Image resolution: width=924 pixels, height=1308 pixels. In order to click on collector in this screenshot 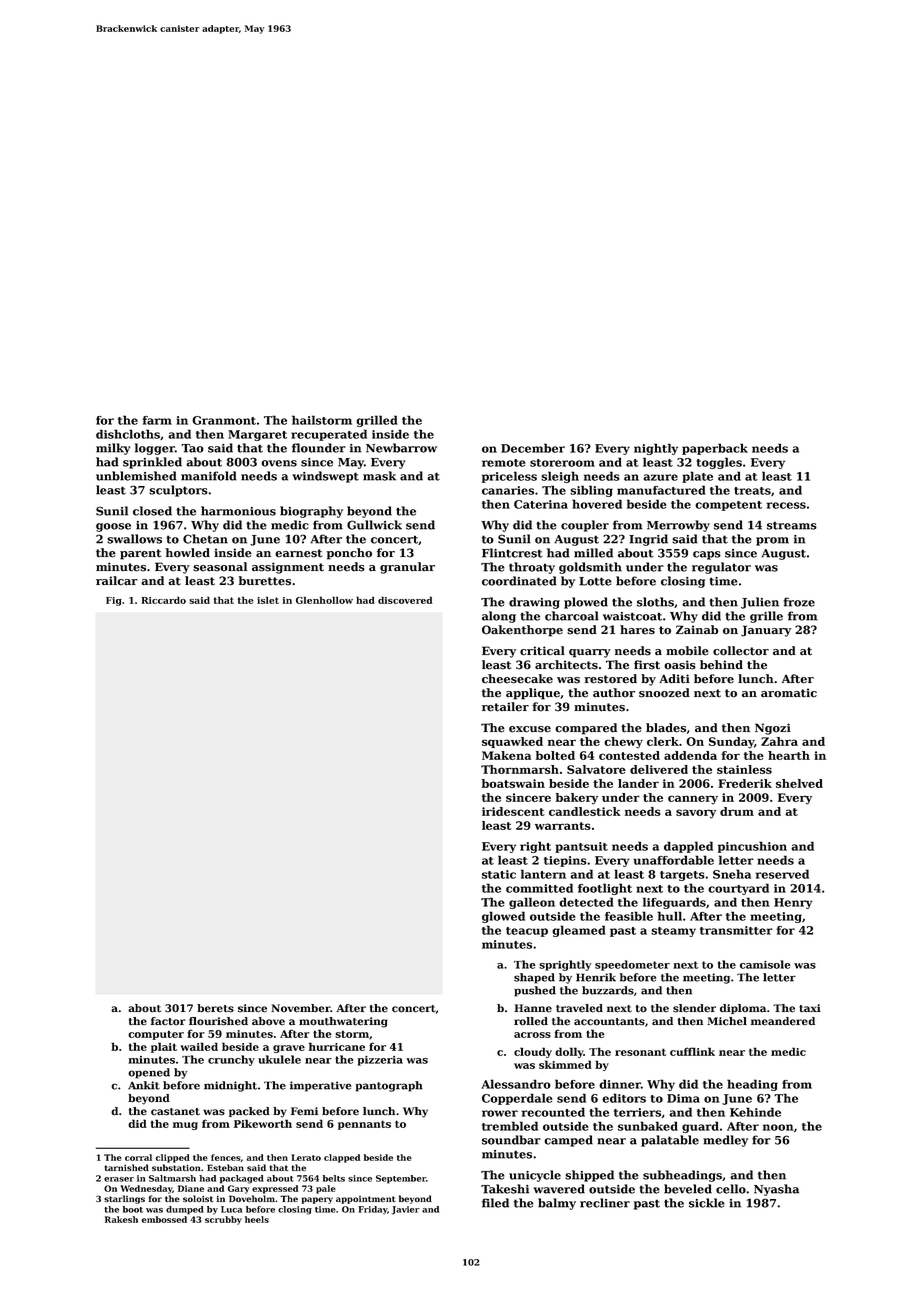, I will do `click(741, 651)`.
